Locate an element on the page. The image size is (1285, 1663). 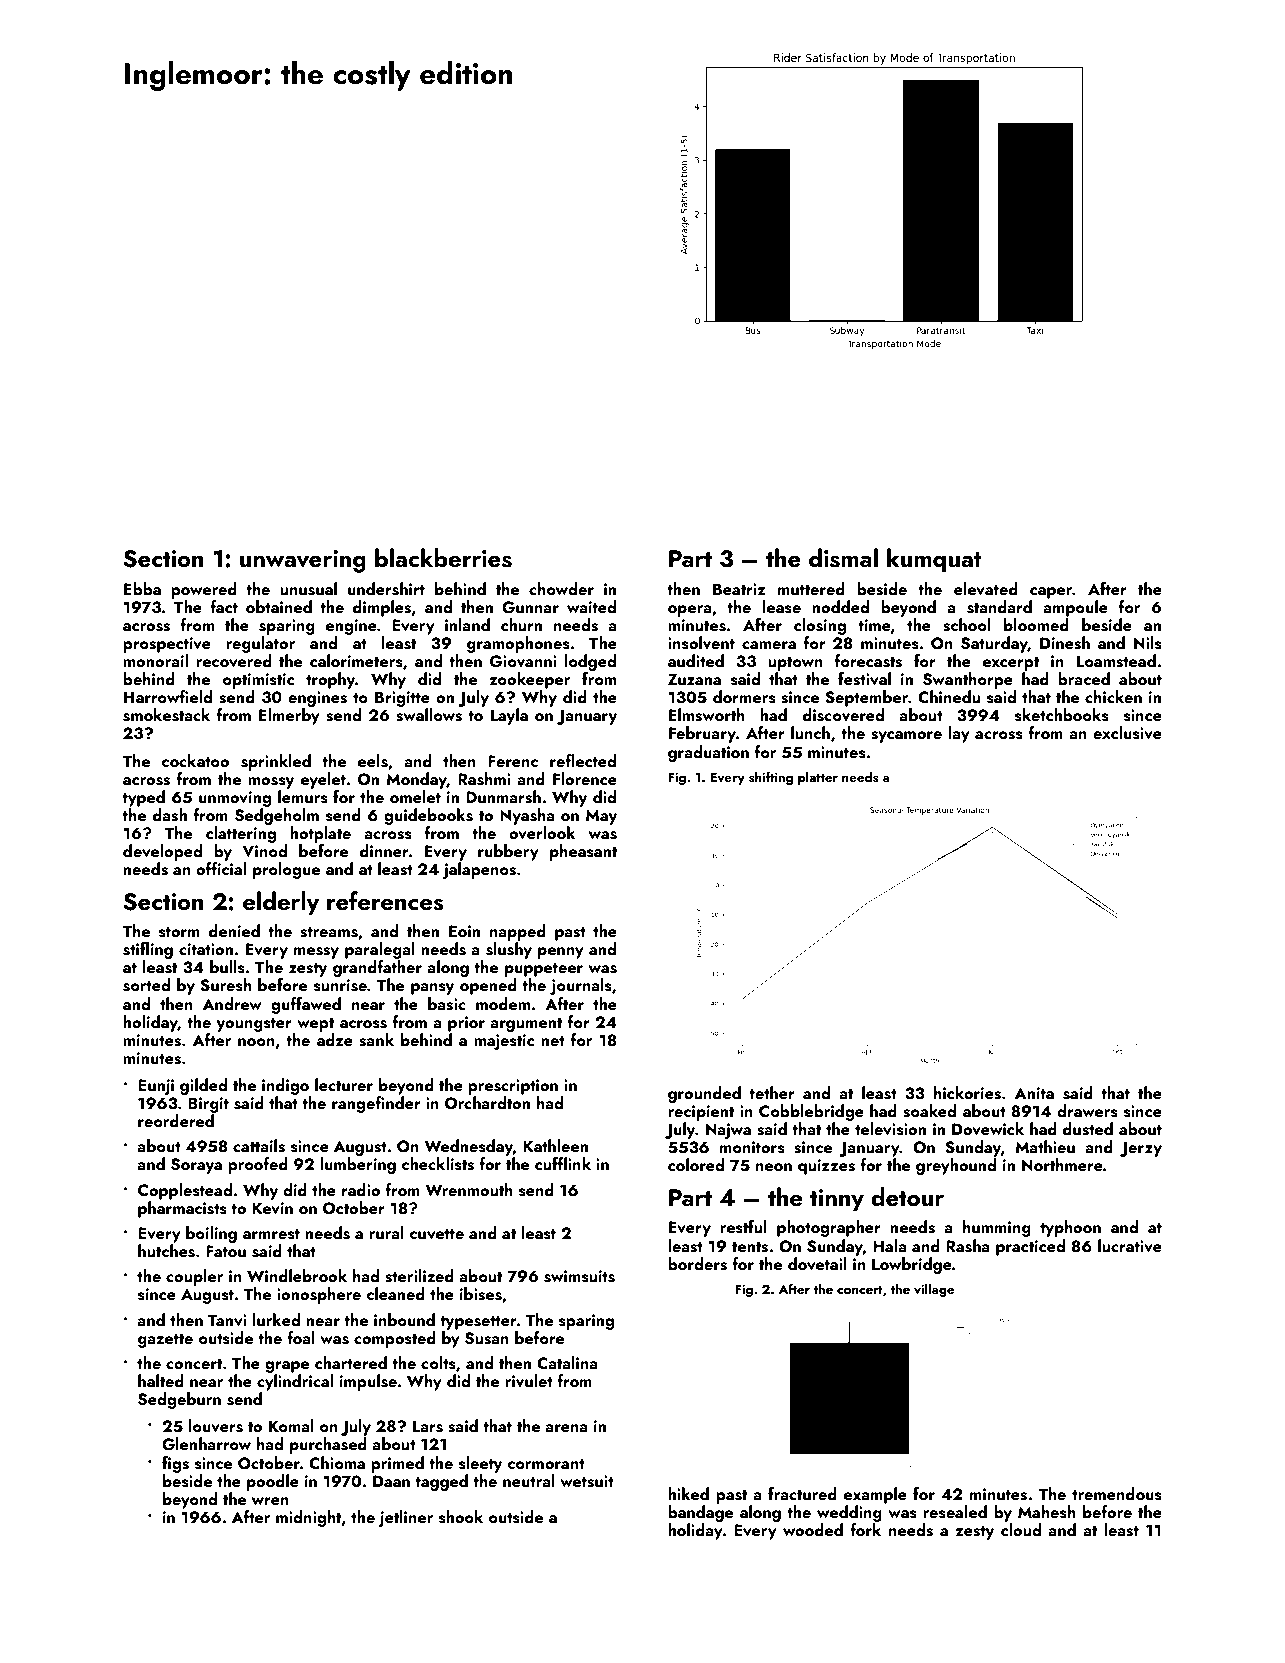
sycamore is located at coordinates (906, 737).
